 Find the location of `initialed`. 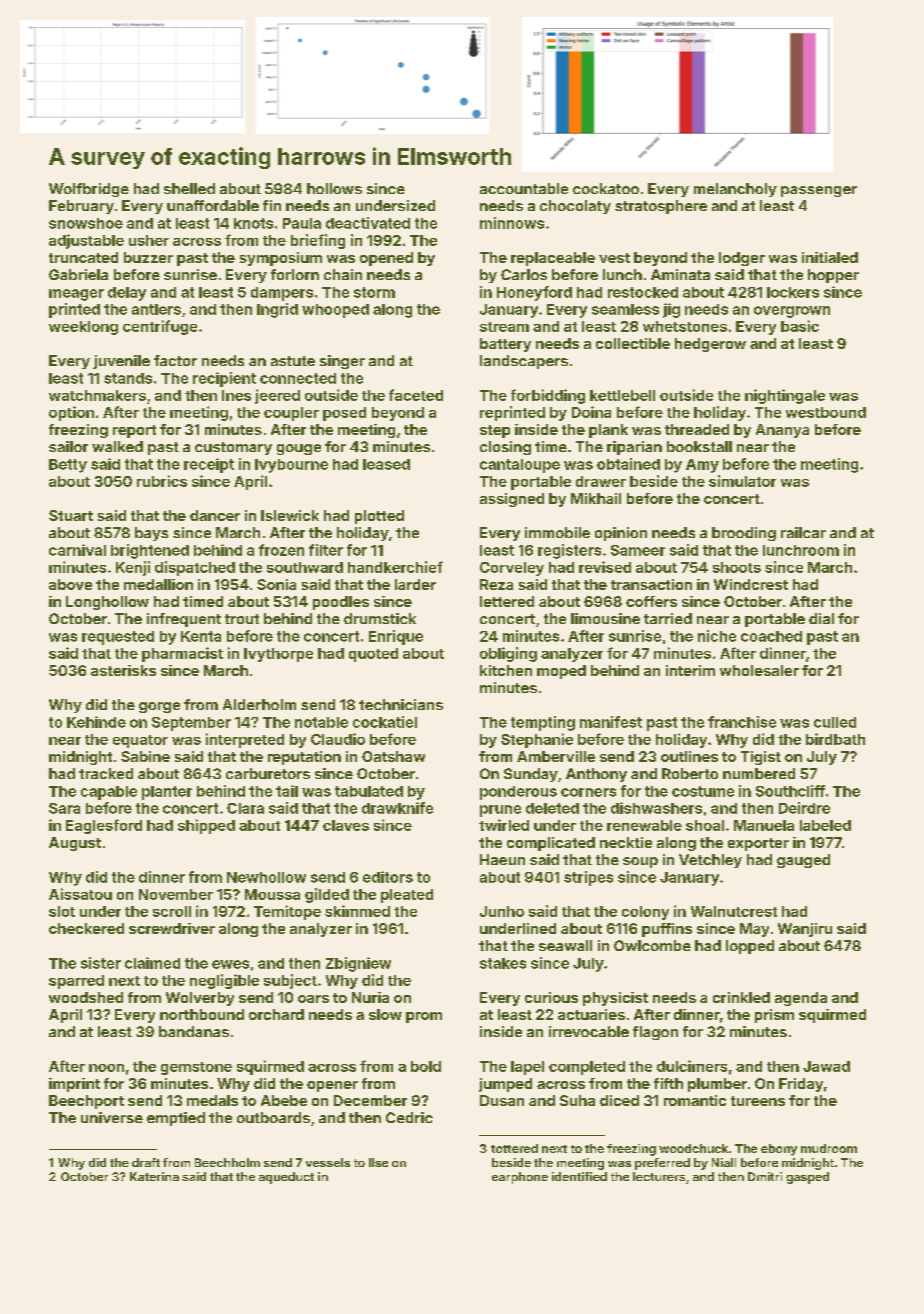

initialed is located at coordinates (830, 257).
